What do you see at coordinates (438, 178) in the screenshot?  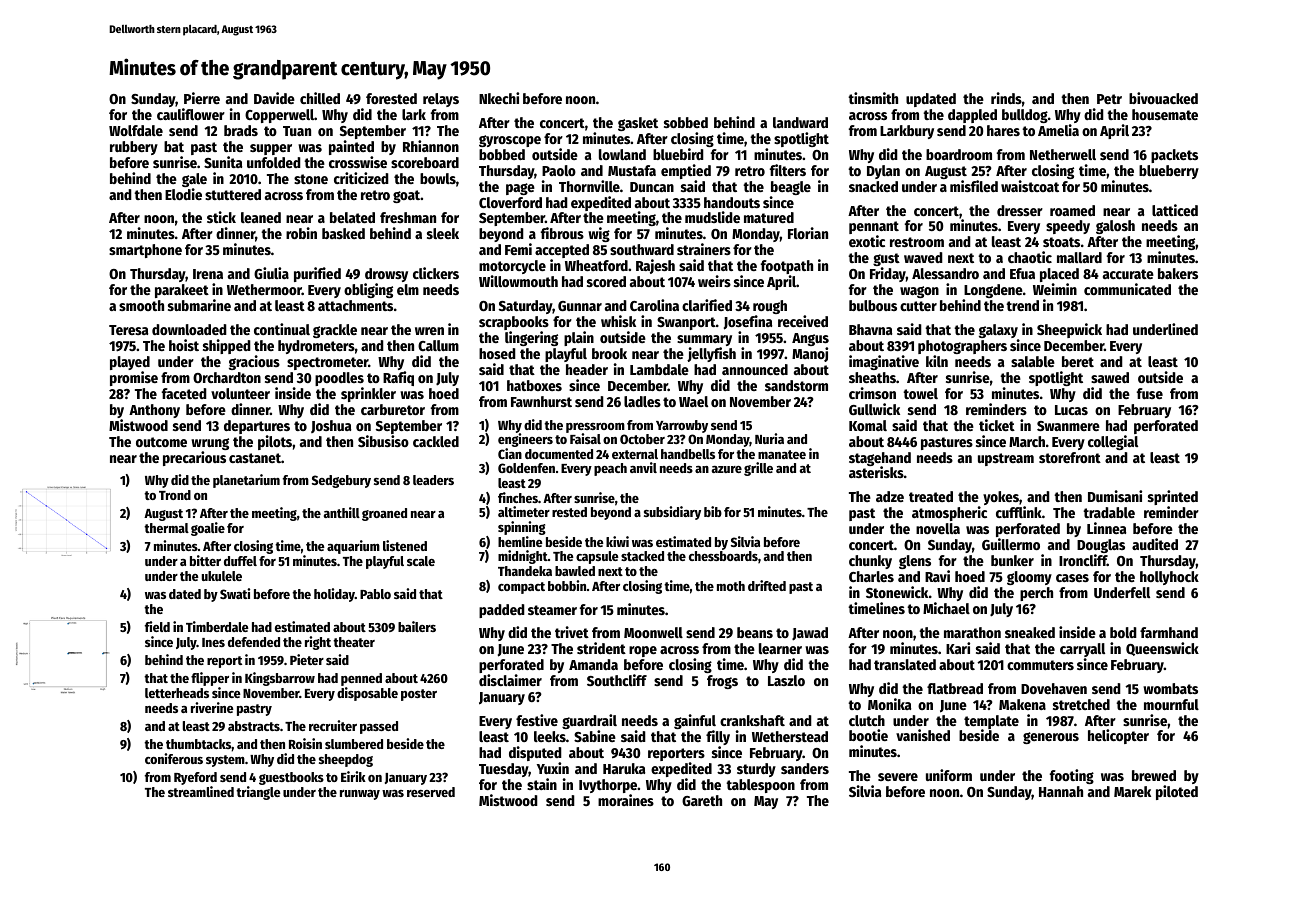 I see `bowls` at bounding box center [438, 178].
